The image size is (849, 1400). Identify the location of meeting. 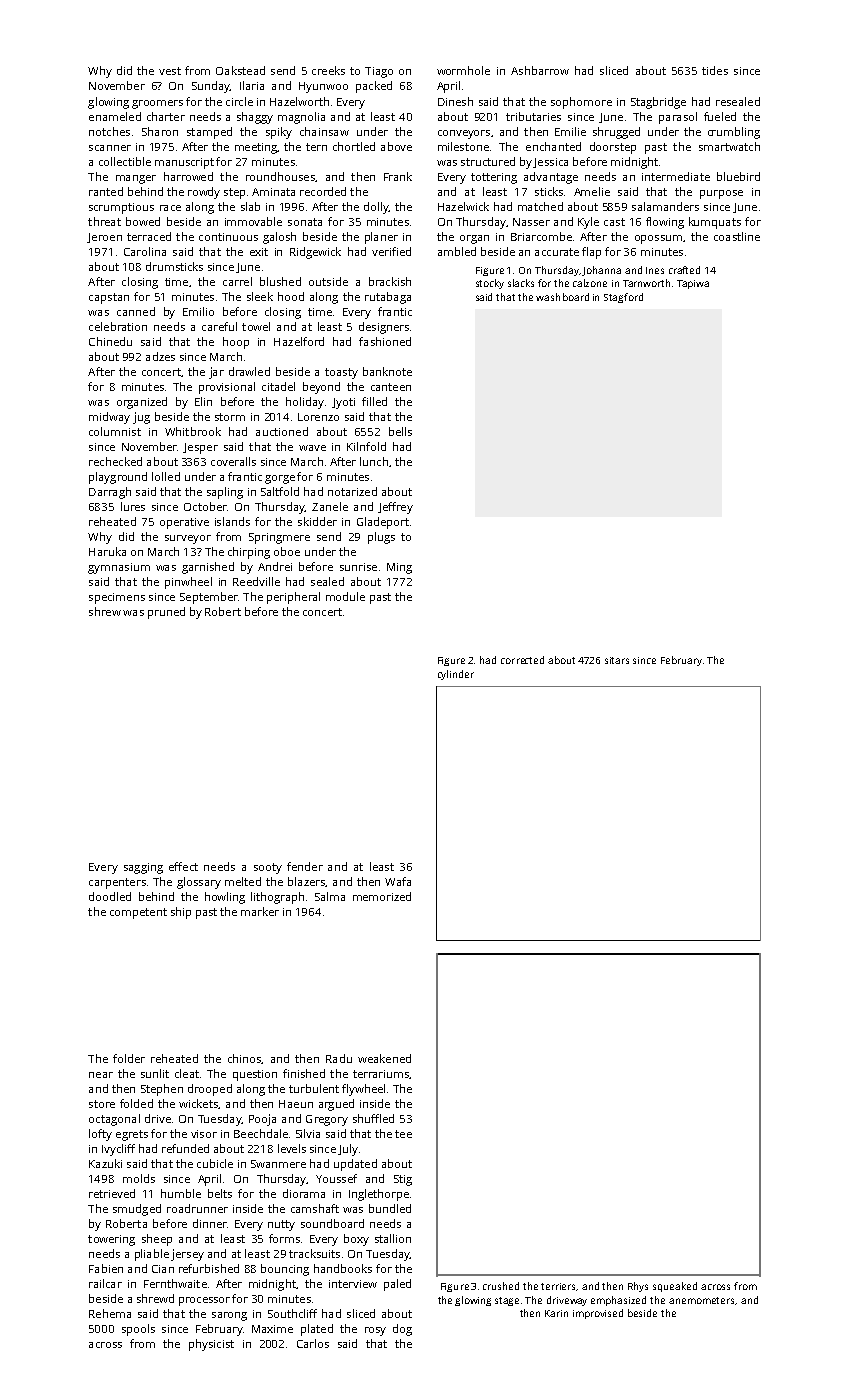
(256, 148).
